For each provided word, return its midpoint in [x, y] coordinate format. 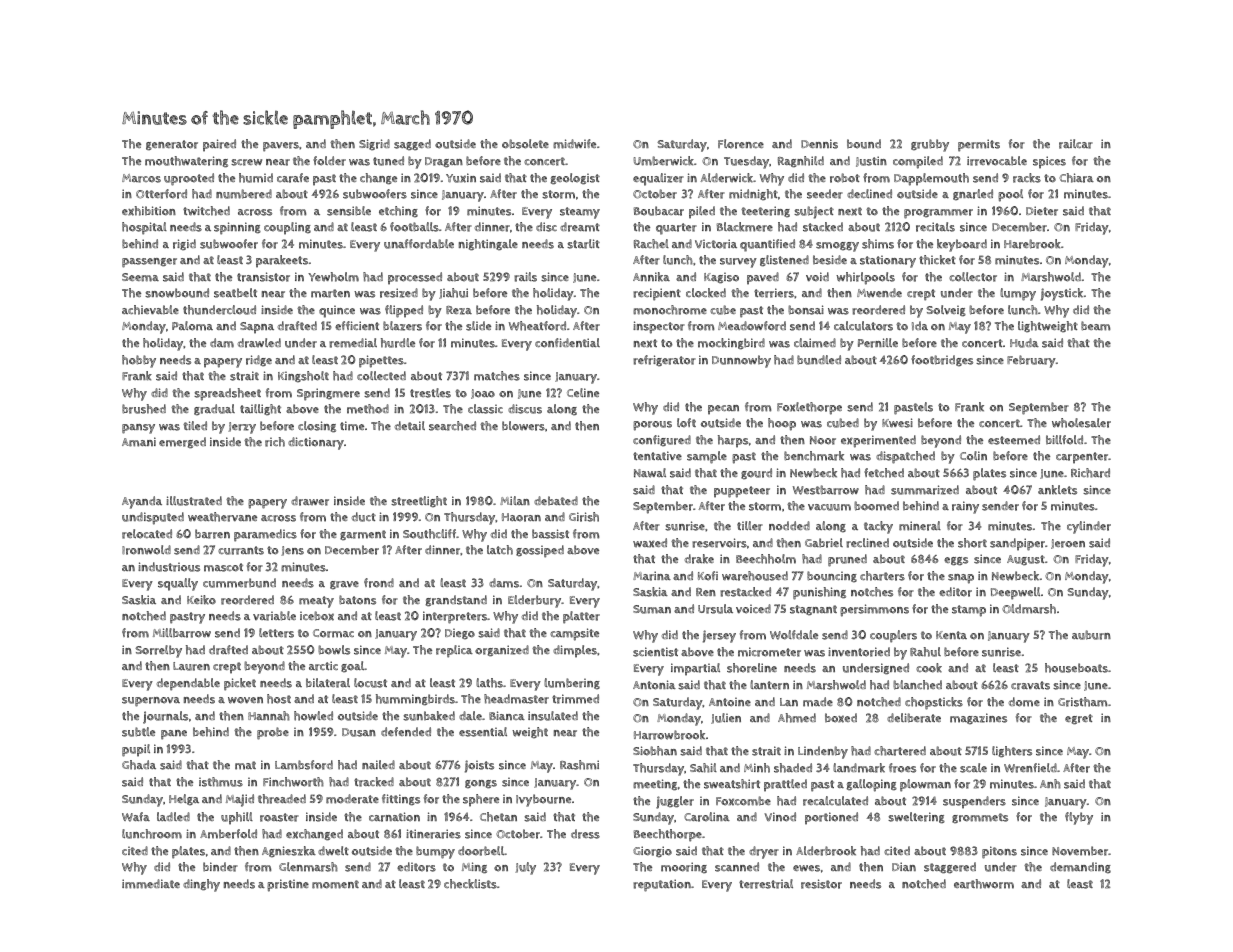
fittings [401, 799]
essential [483, 732]
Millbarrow [182, 633]
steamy [580, 213]
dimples [575, 651]
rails [525, 277]
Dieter [1042, 211]
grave [344, 585]
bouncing [832, 577]
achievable [150, 310]
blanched [917, 685]
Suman [652, 609]
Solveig [946, 310]
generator [172, 145]
